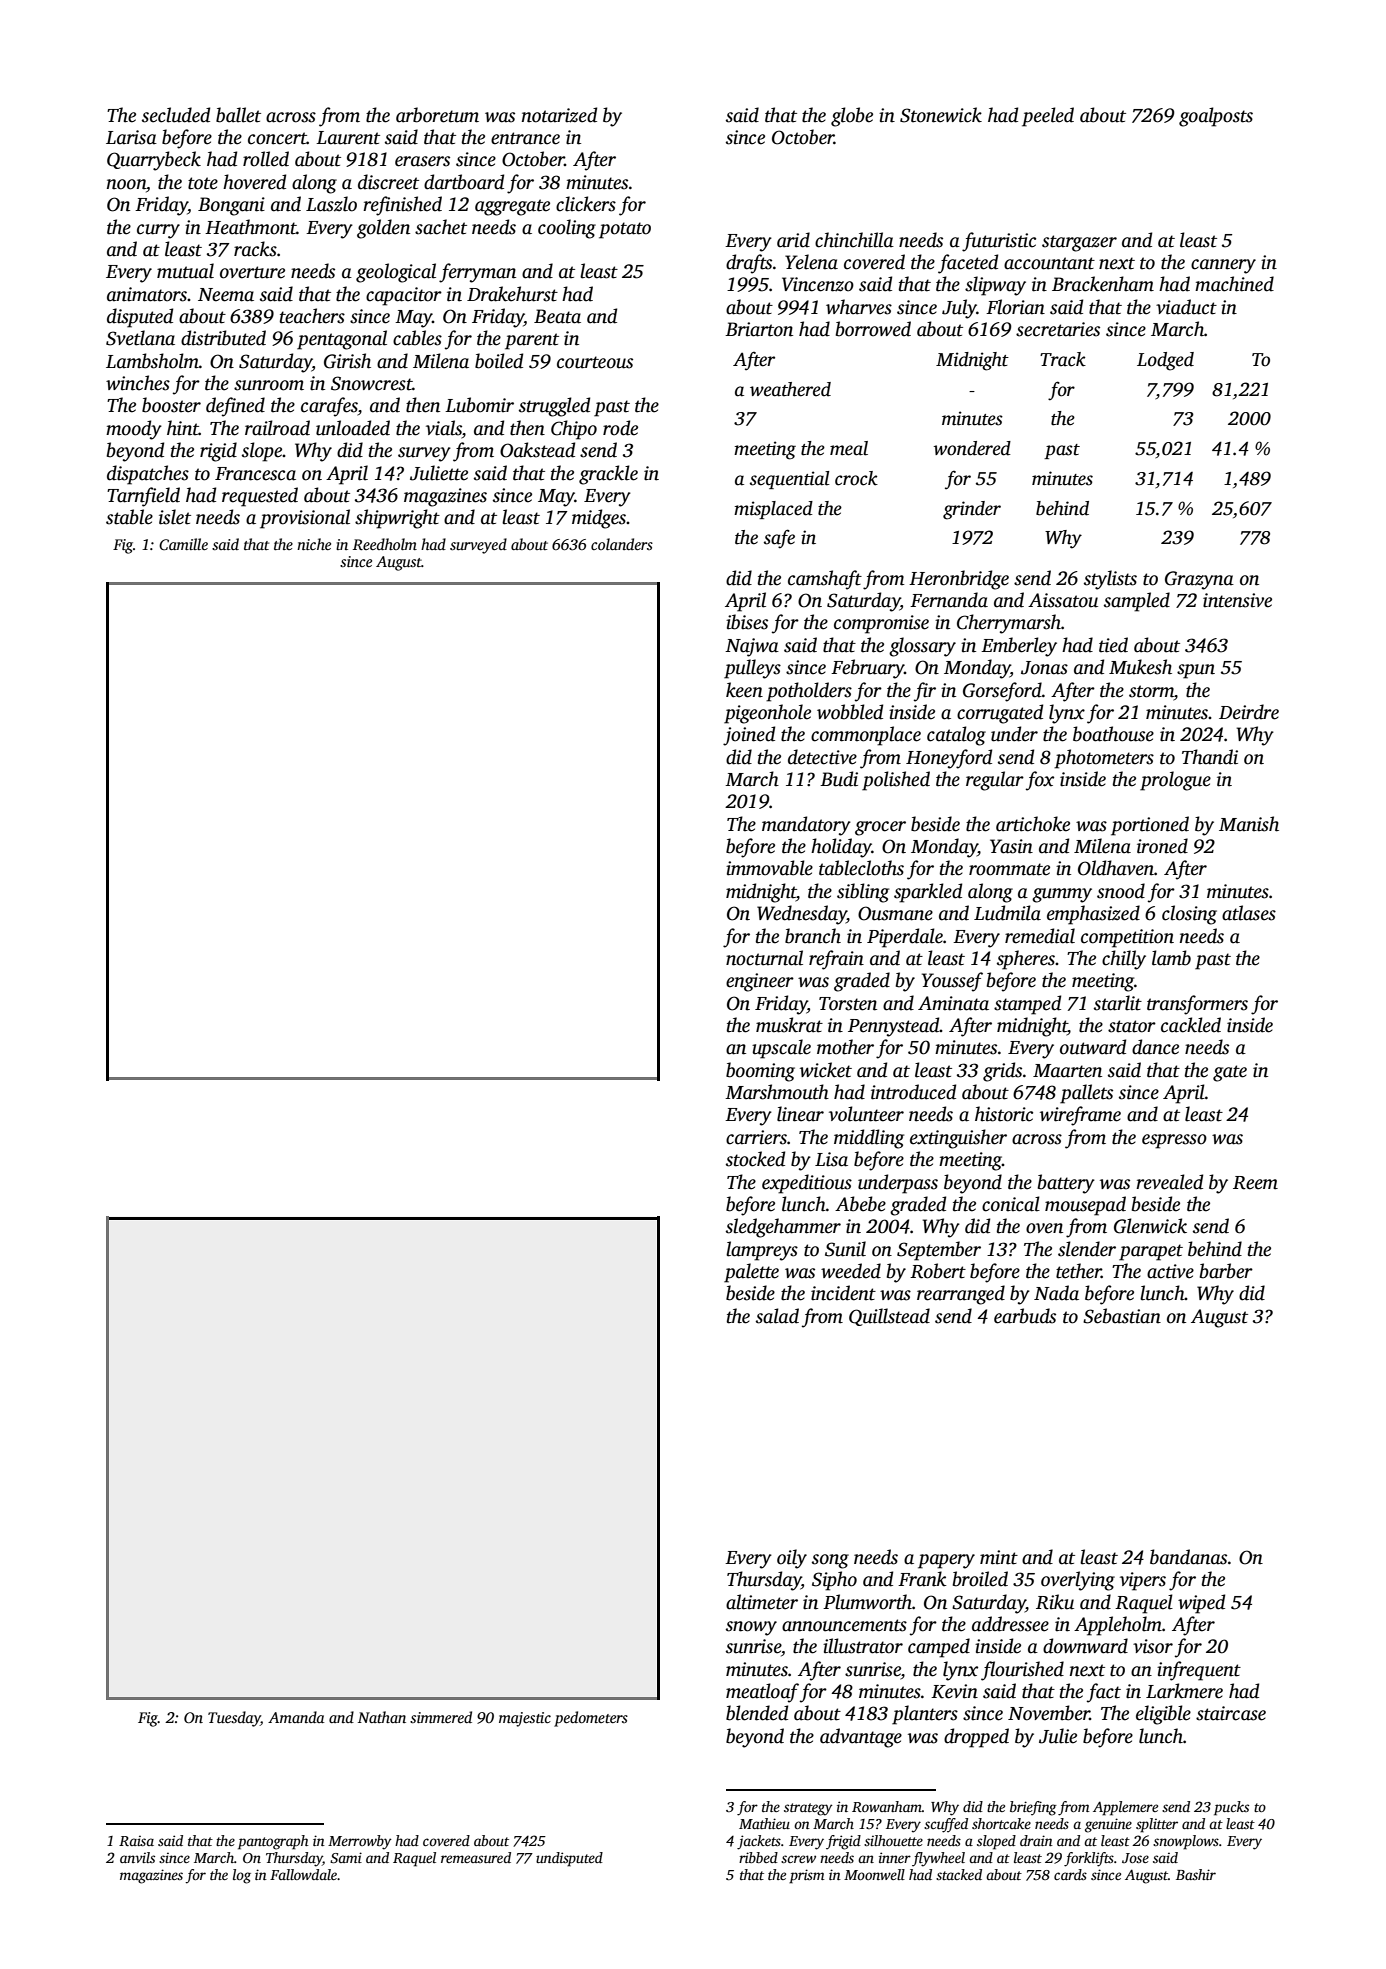  What do you see at coordinates (792, 1559) in the screenshot?
I see `oily` at bounding box center [792, 1559].
